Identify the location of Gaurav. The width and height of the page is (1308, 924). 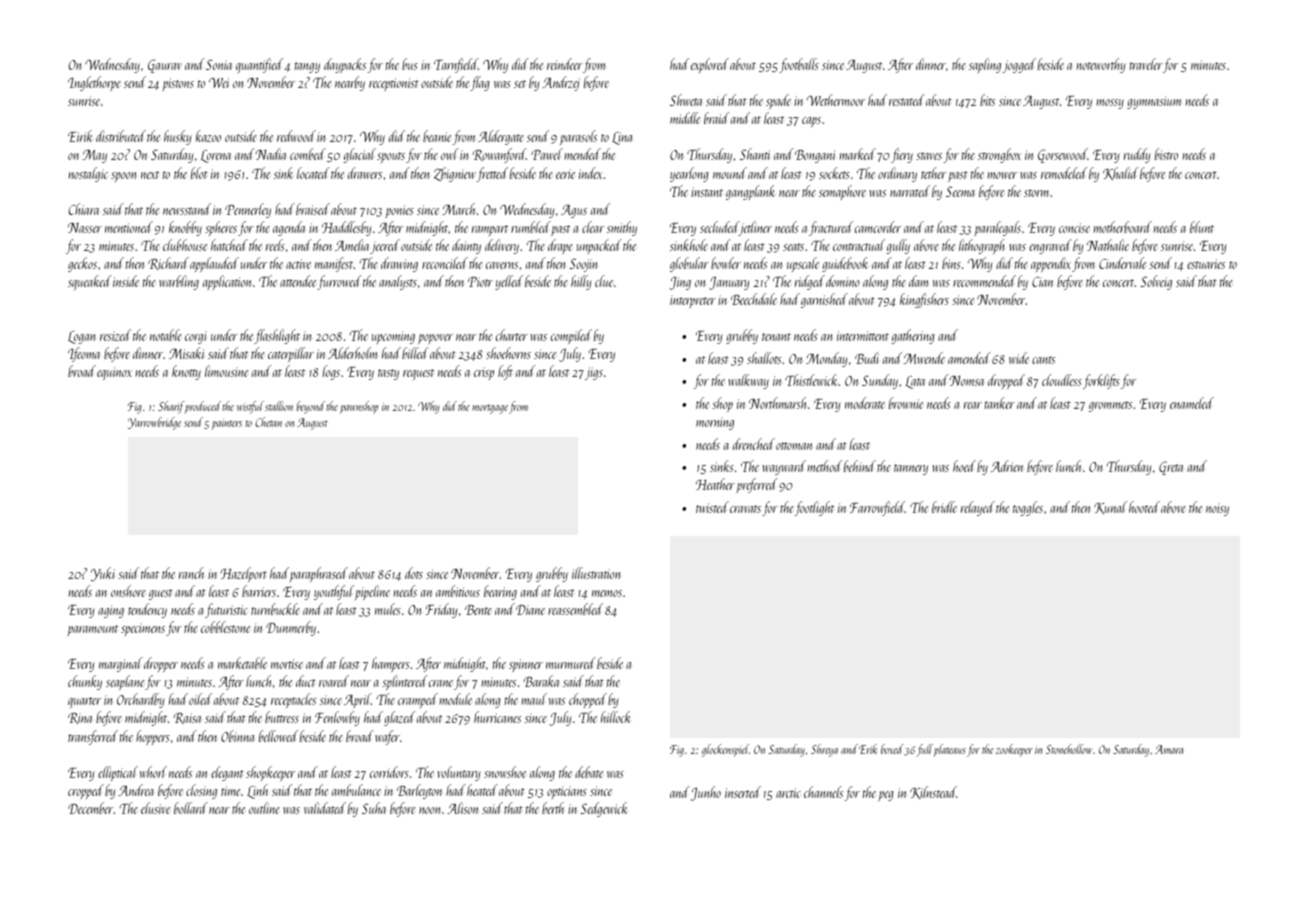
(165, 66).
